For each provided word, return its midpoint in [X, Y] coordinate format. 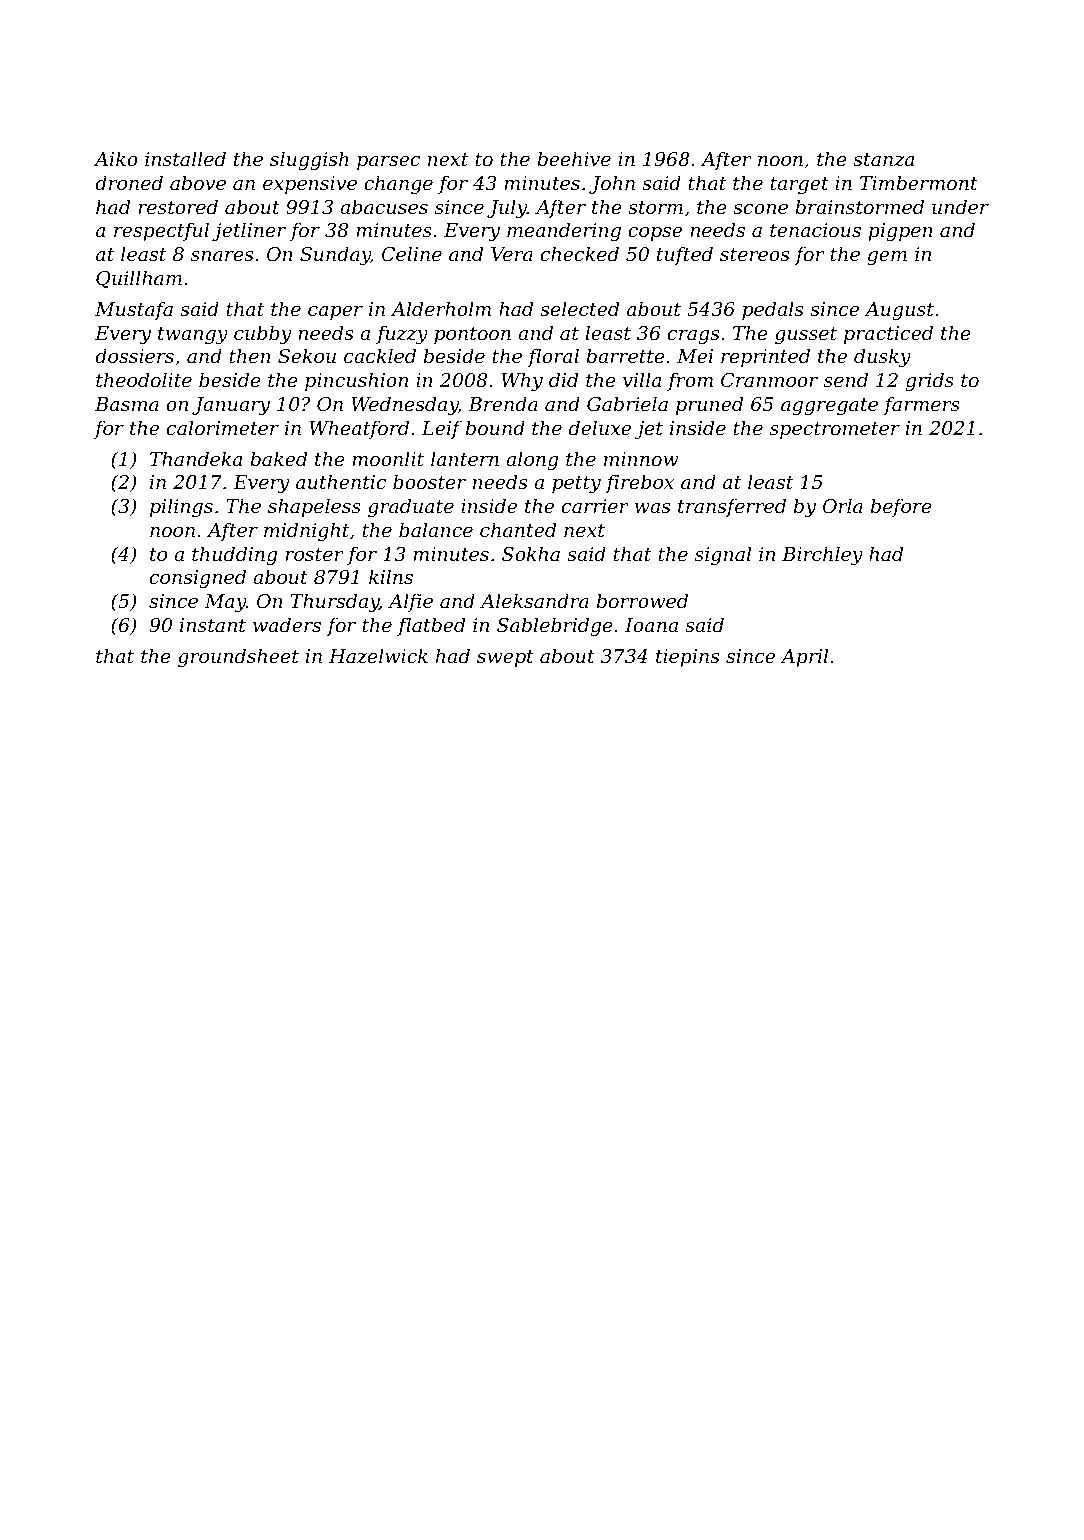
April [804, 657]
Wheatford [359, 429]
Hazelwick [378, 656]
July [507, 208]
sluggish [309, 160]
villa [642, 379]
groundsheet [238, 657]
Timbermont [919, 182]
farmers [921, 405]
